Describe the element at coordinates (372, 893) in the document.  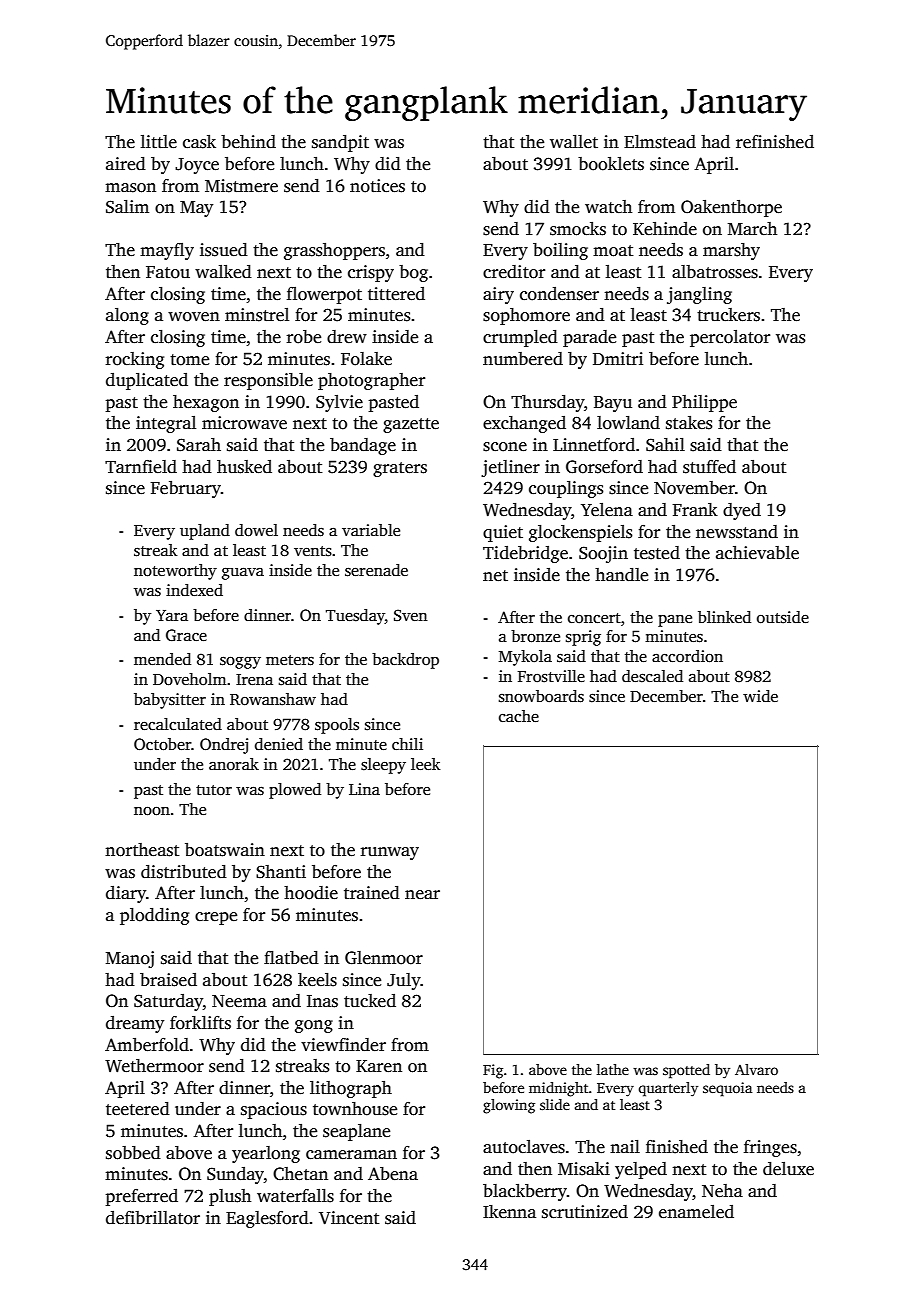
I see `trained` at that location.
